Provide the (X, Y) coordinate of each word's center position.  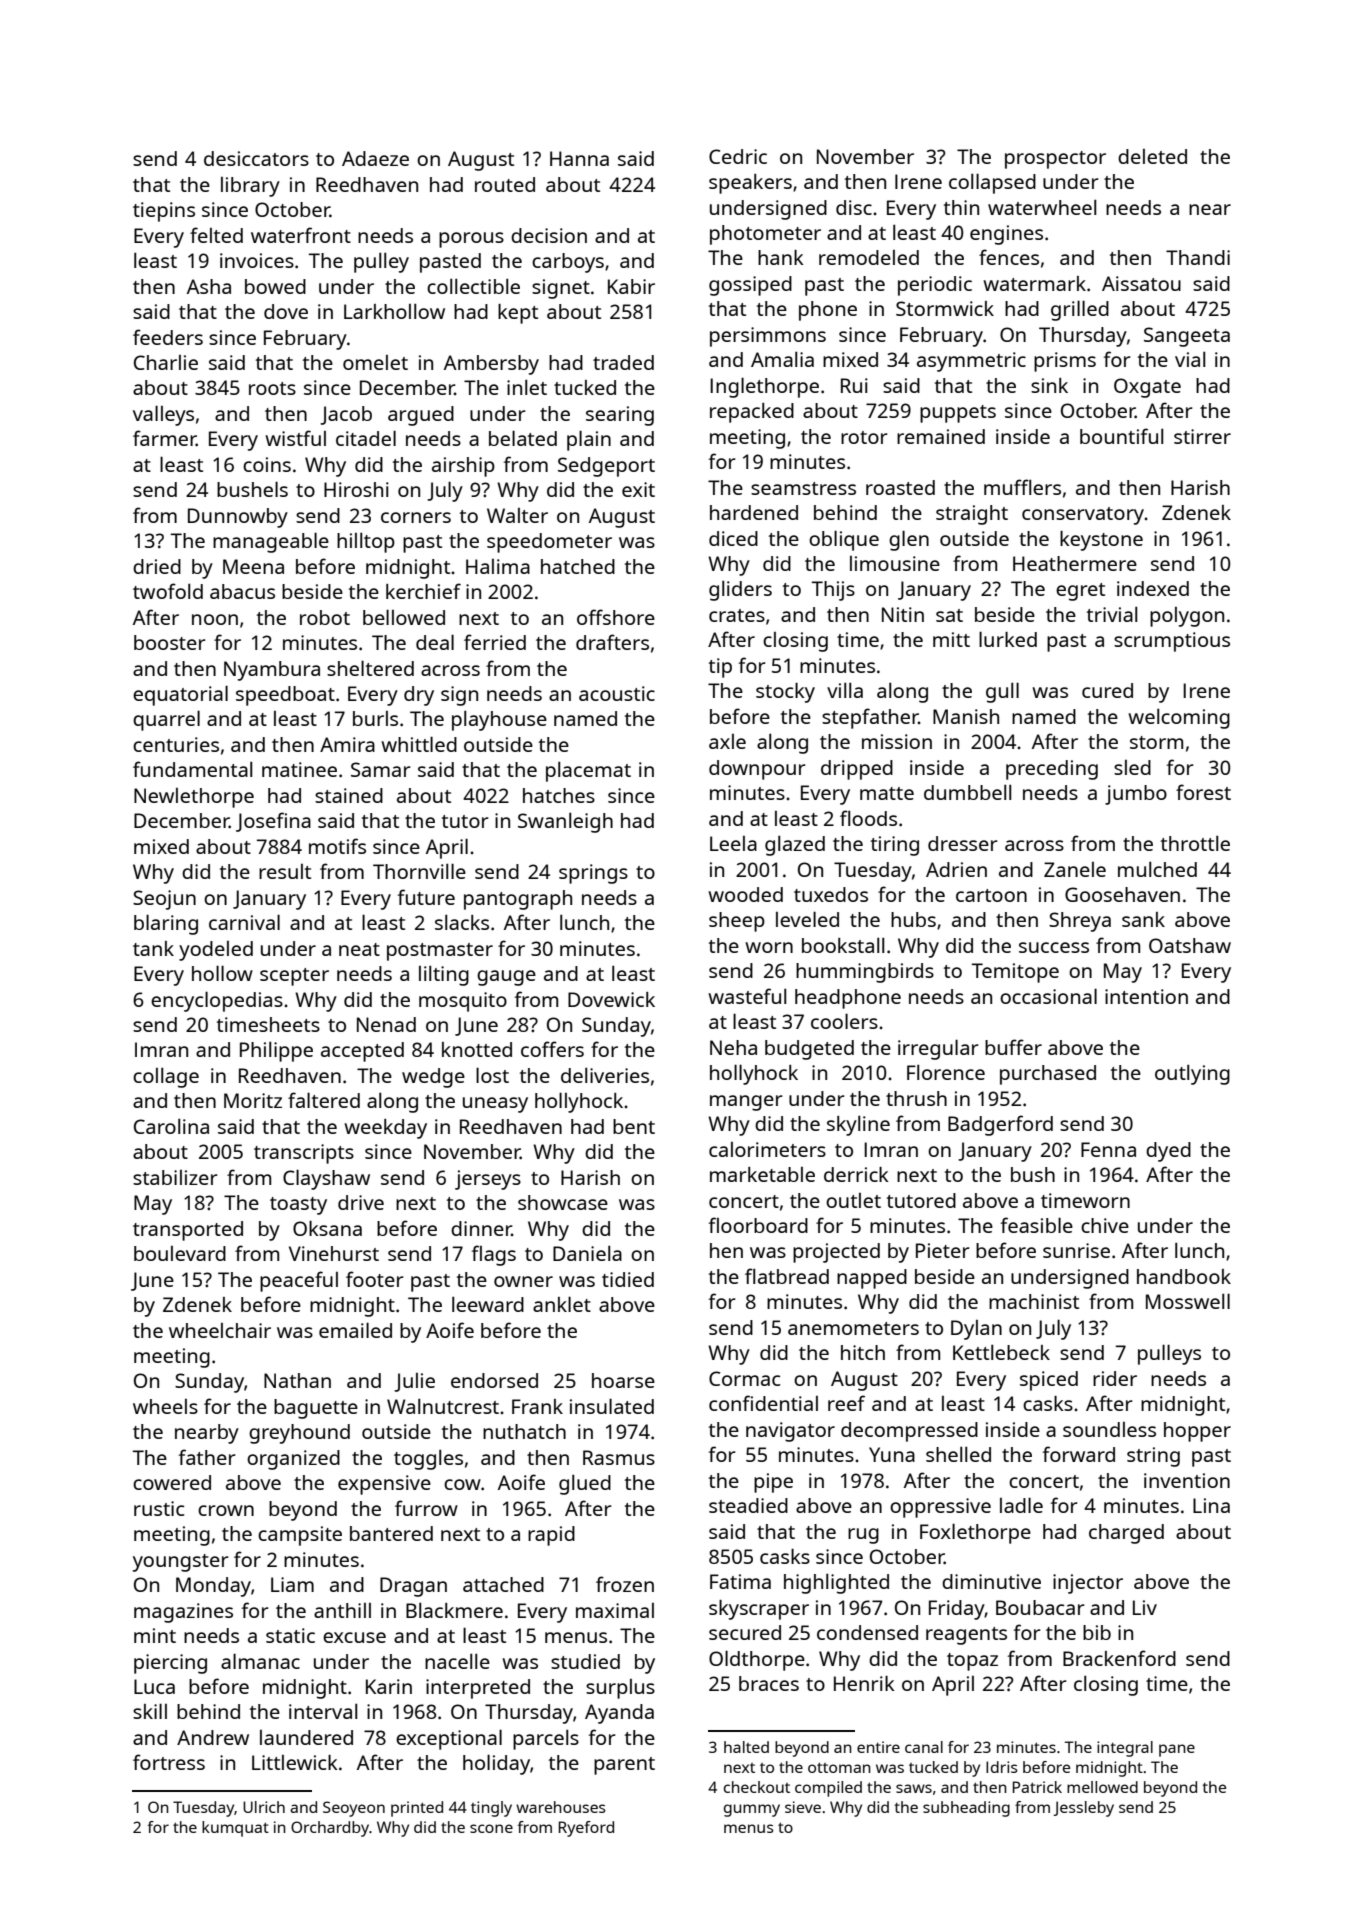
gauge (506, 978)
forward (1078, 1454)
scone (491, 1828)
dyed (1168, 1152)
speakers (750, 184)
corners (416, 517)
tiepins (164, 212)
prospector (1055, 160)
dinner (481, 1228)
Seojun (164, 900)
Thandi (1198, 257)
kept (518, 314)
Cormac (744, 1378)
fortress (169, 1762)
